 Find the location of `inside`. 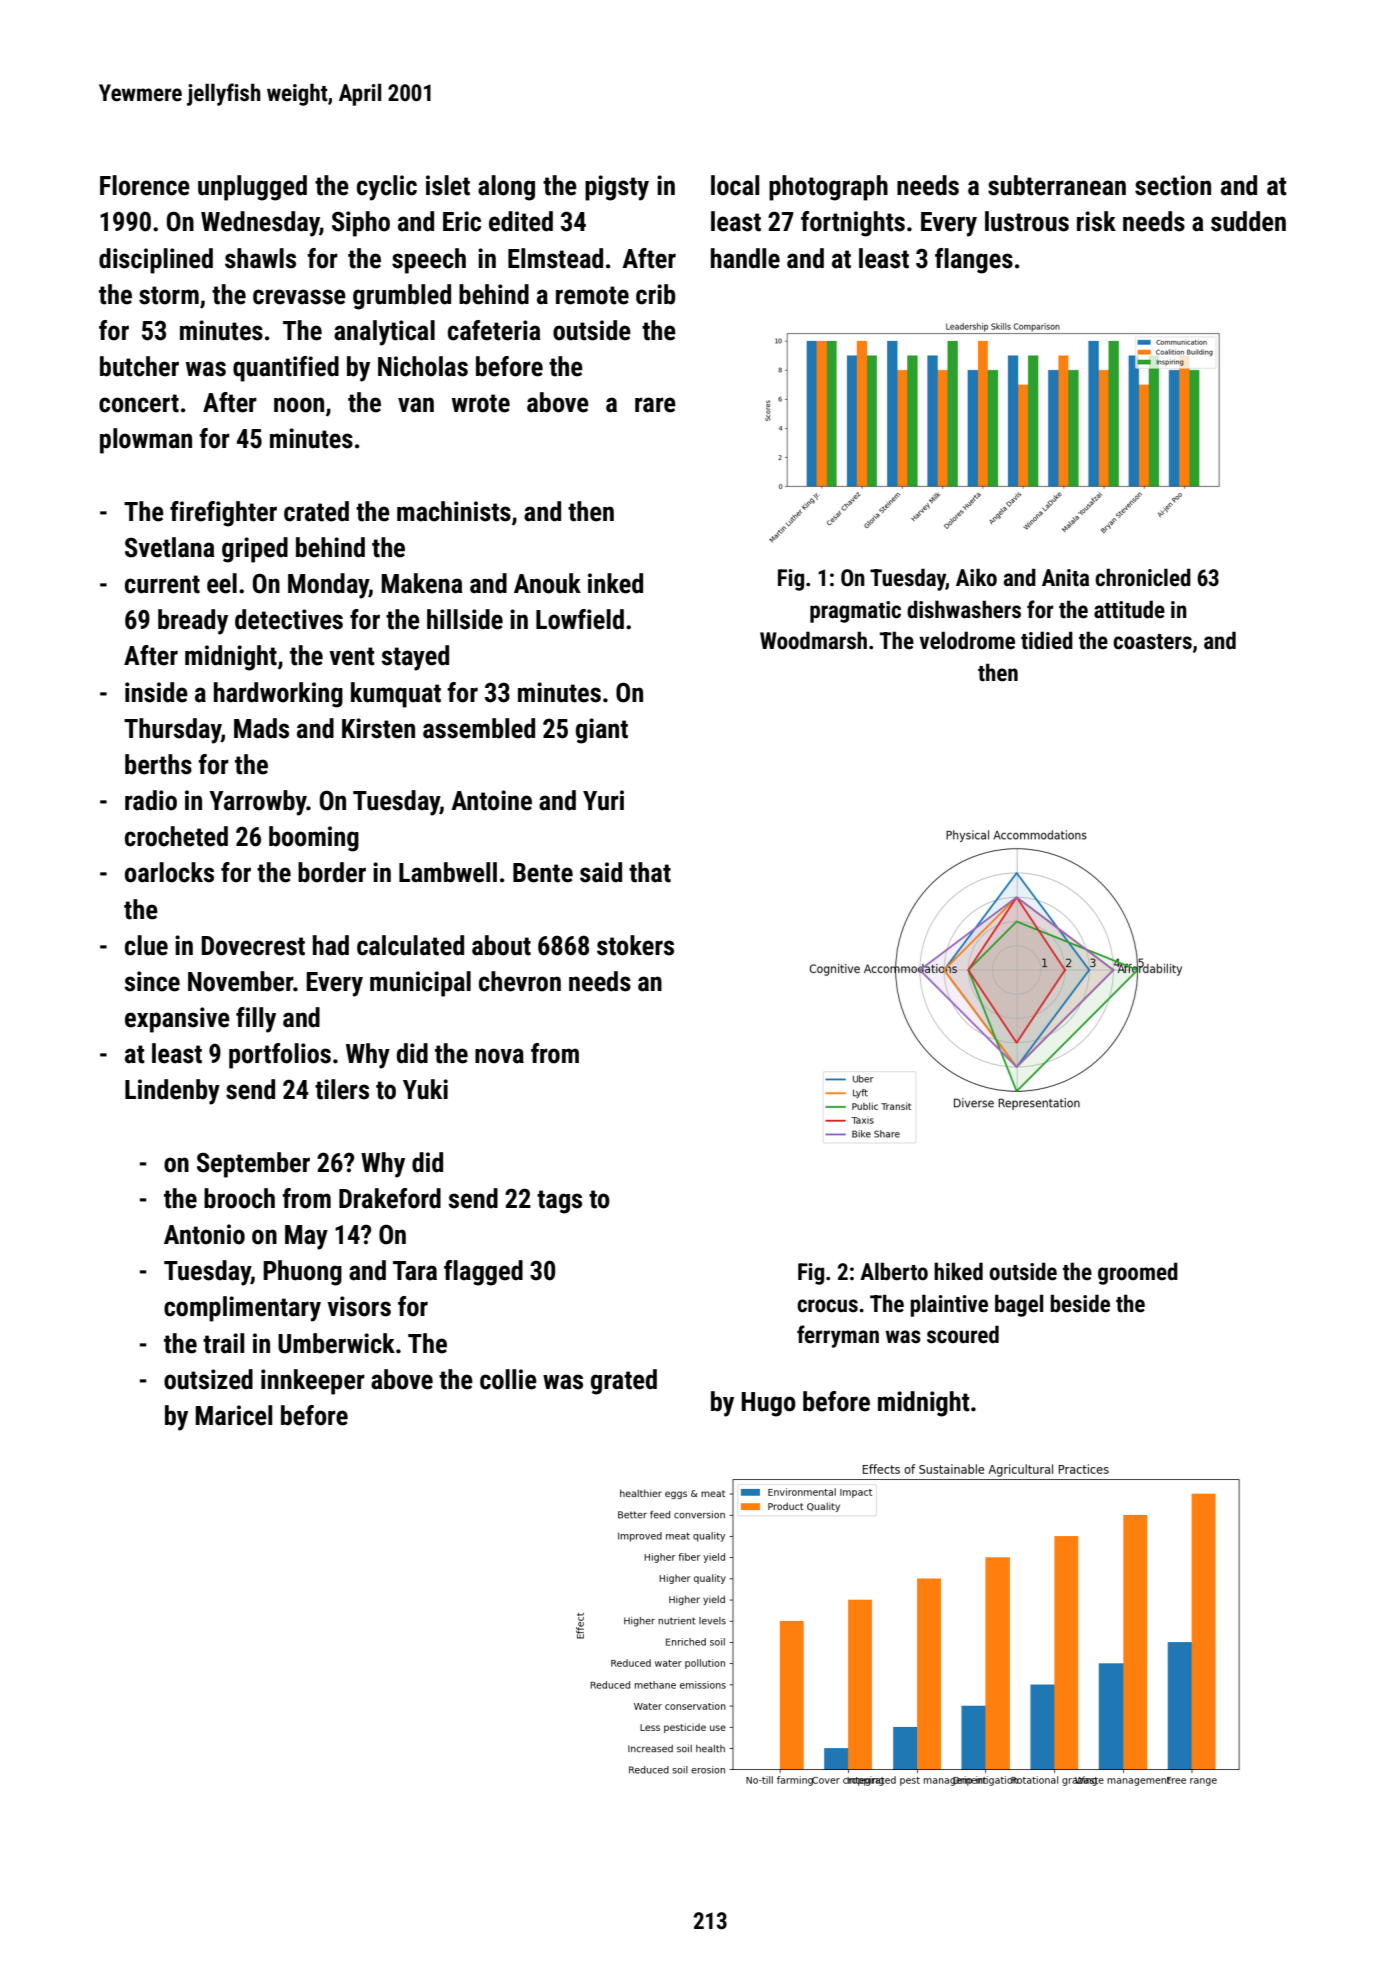

inside is located at coordinates (156, 692).
